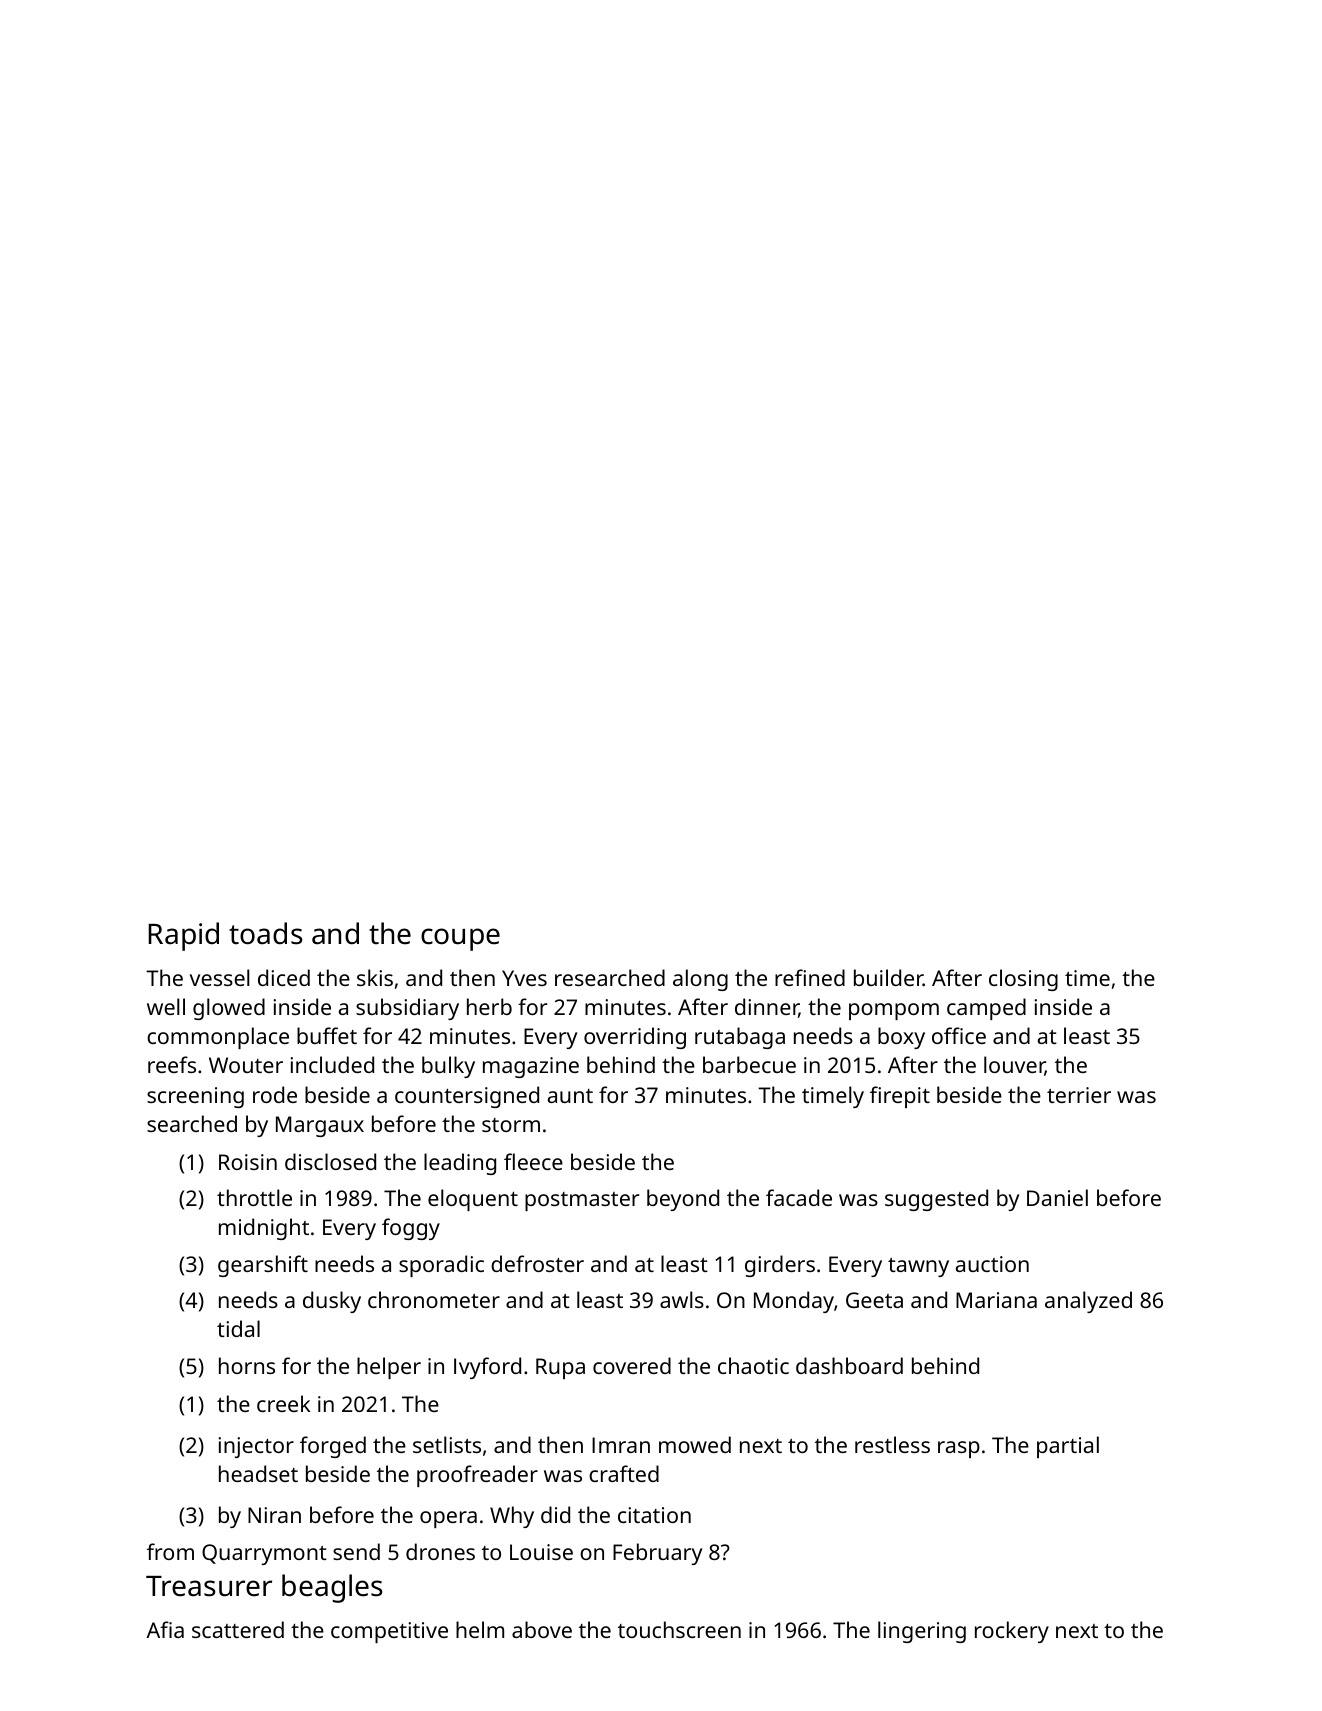 The width and height of the screenshot is (1322, 1711). I want to click on Margaux, so click(320, 1126).
